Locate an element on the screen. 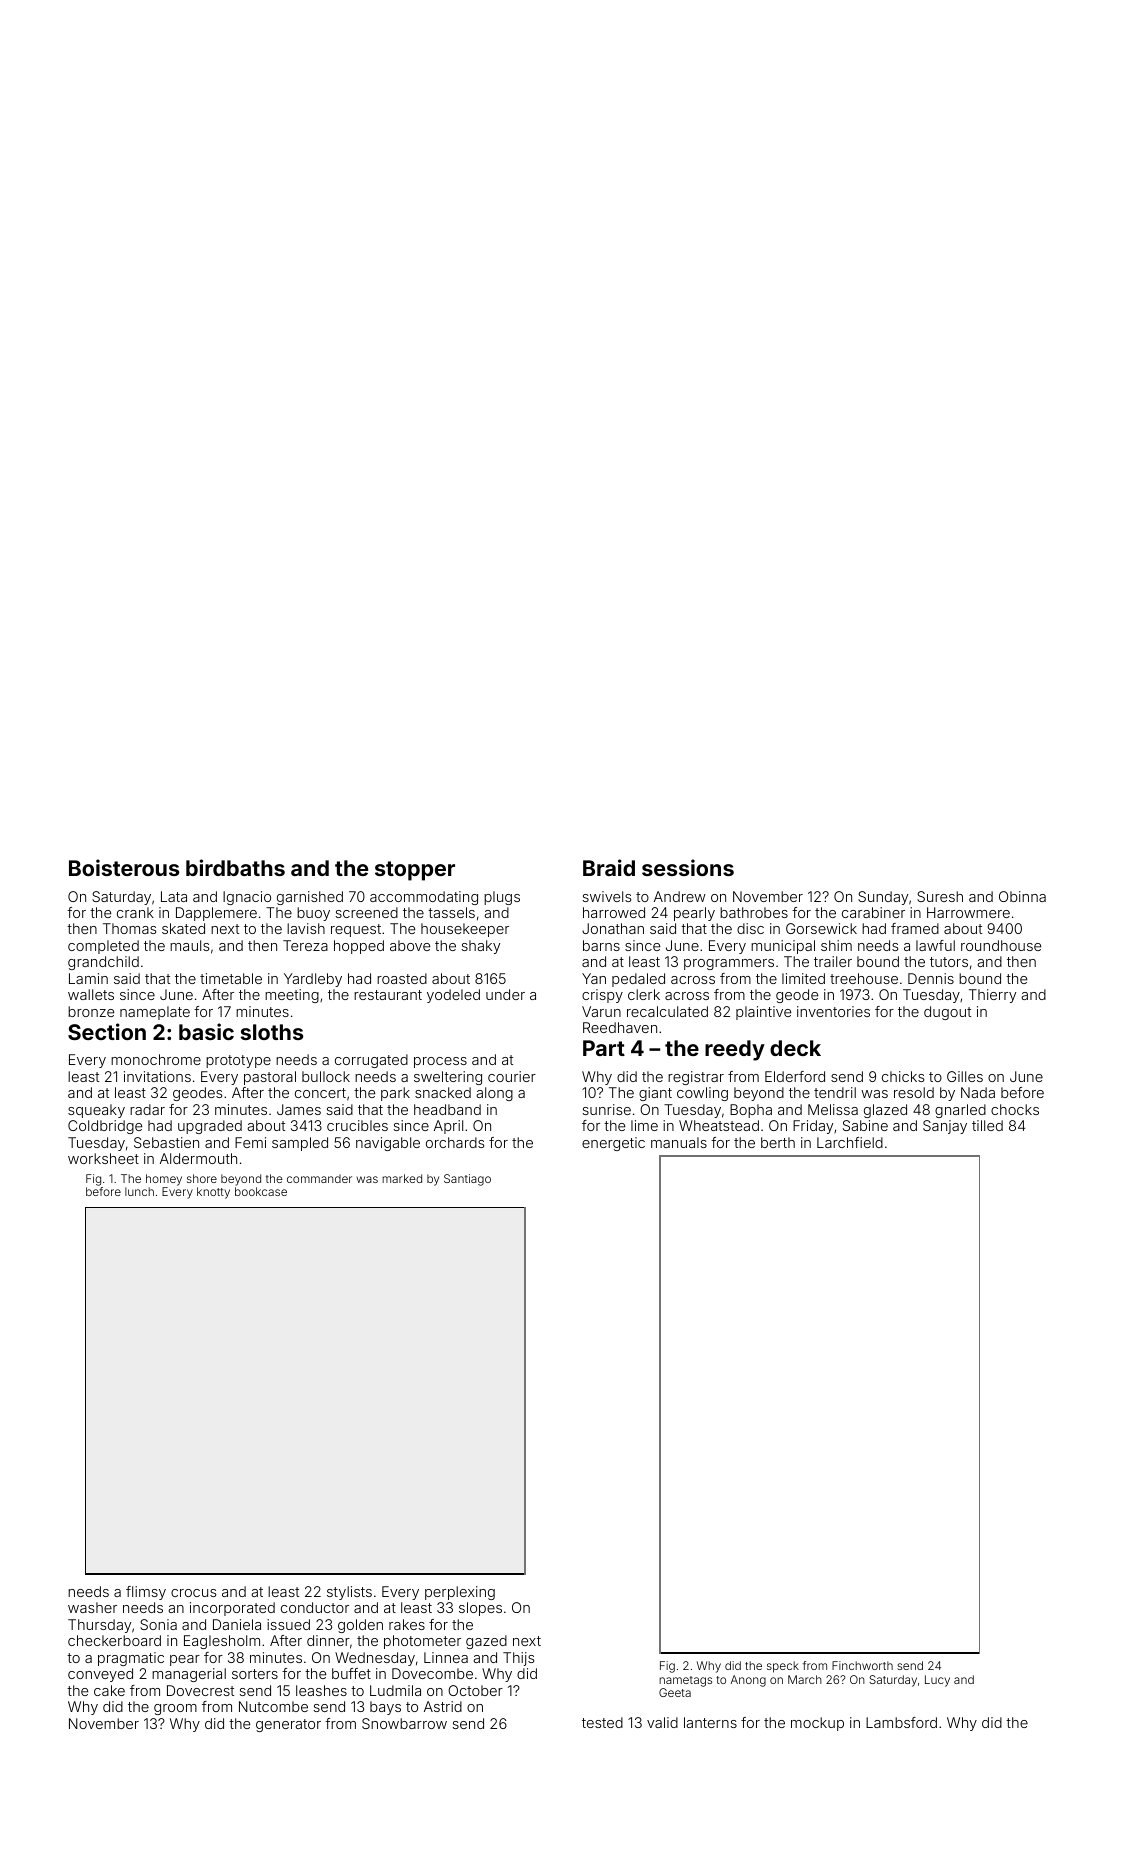  nametags is located at coordinates (685, 1681).
